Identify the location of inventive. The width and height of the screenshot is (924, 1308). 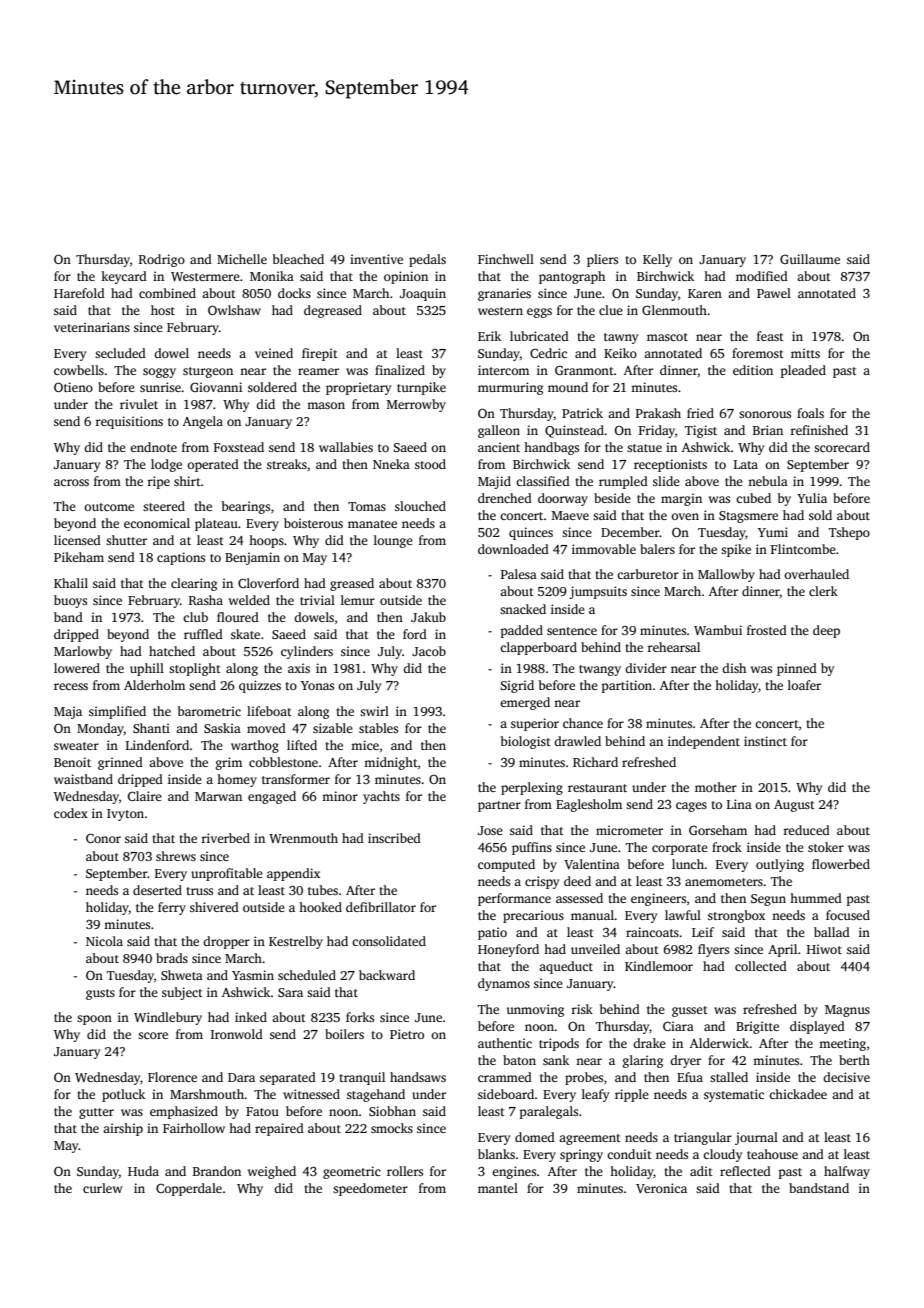
(376, 259).
